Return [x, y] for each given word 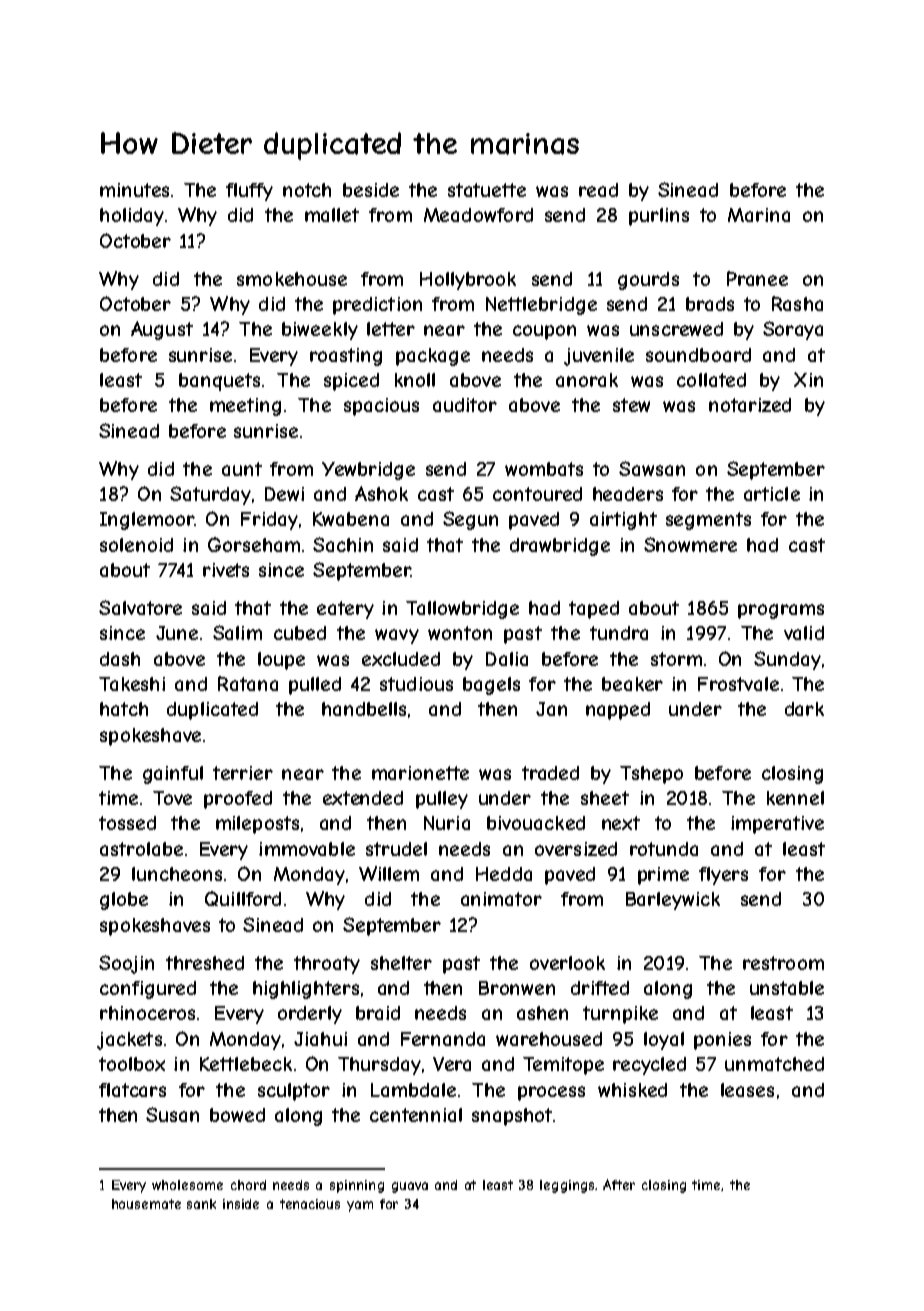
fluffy [249, 192]
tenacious [310, 1204]
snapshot [512, 1117]
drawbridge [560, 547]
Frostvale [738, 684]
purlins [659, 217]
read [598, 190]
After [619, 1184]
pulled [315, 686]
